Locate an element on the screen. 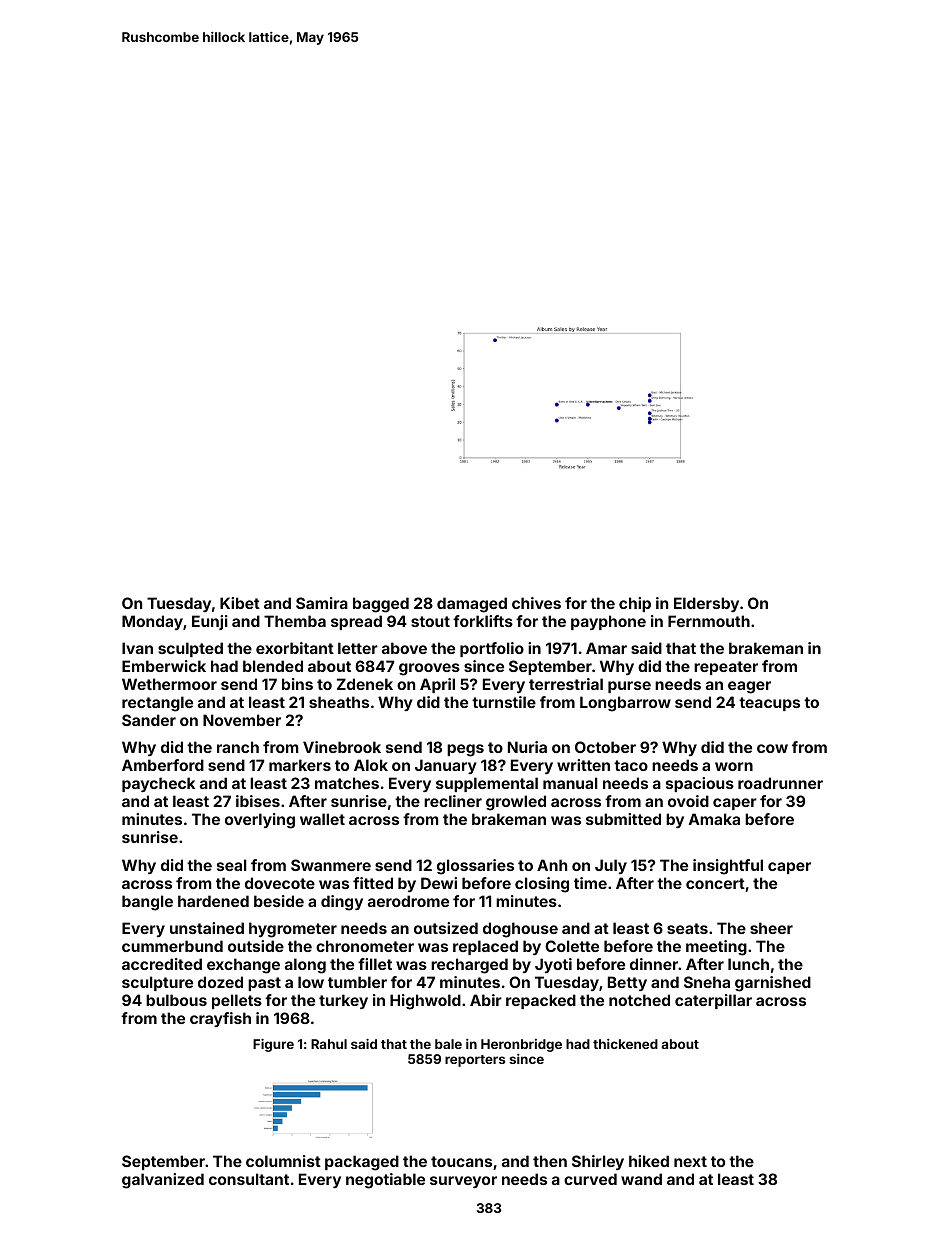  Figure is located at coordinates (273, 1045).
